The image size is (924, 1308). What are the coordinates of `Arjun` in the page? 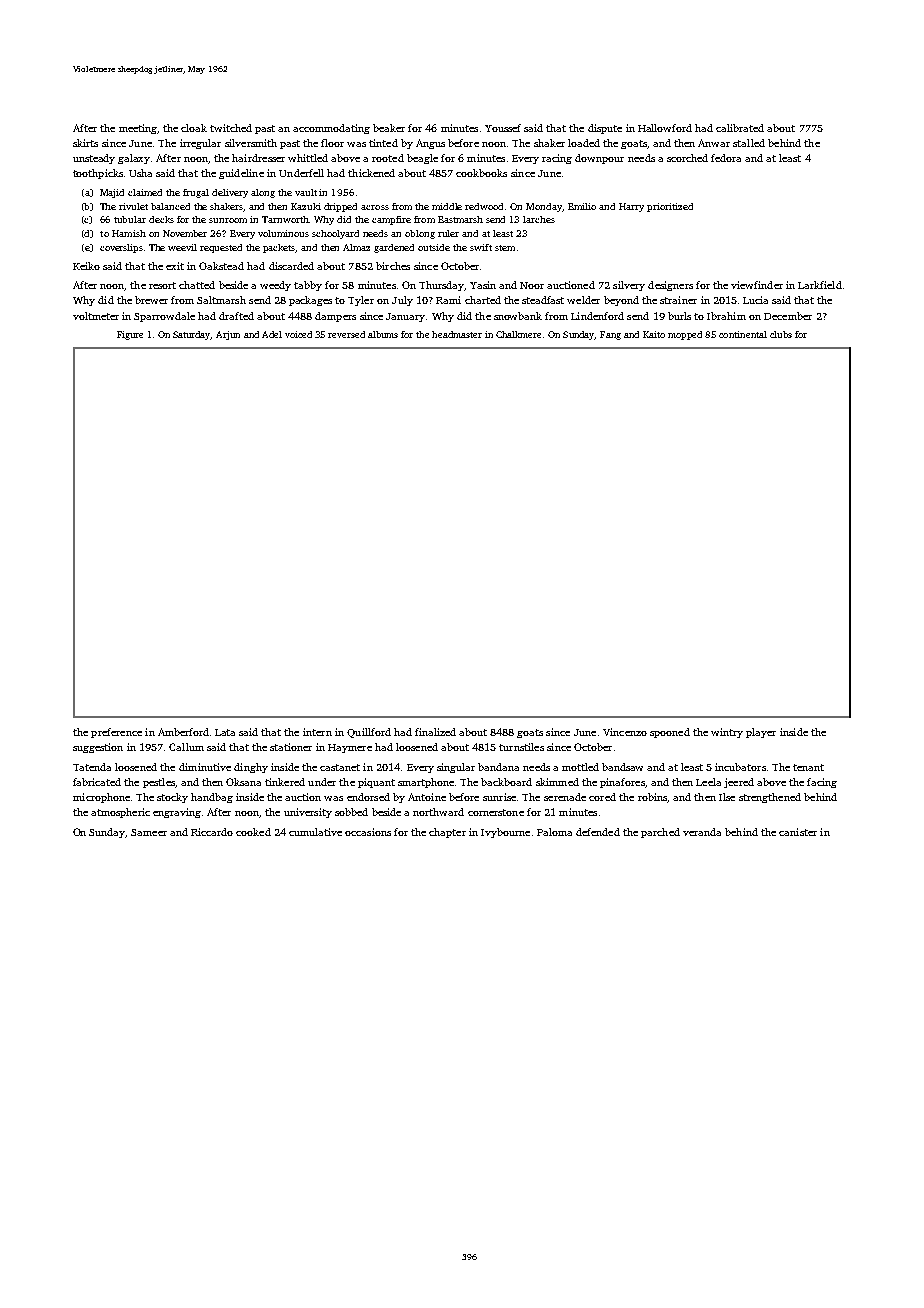 It's located at (228, 335).
